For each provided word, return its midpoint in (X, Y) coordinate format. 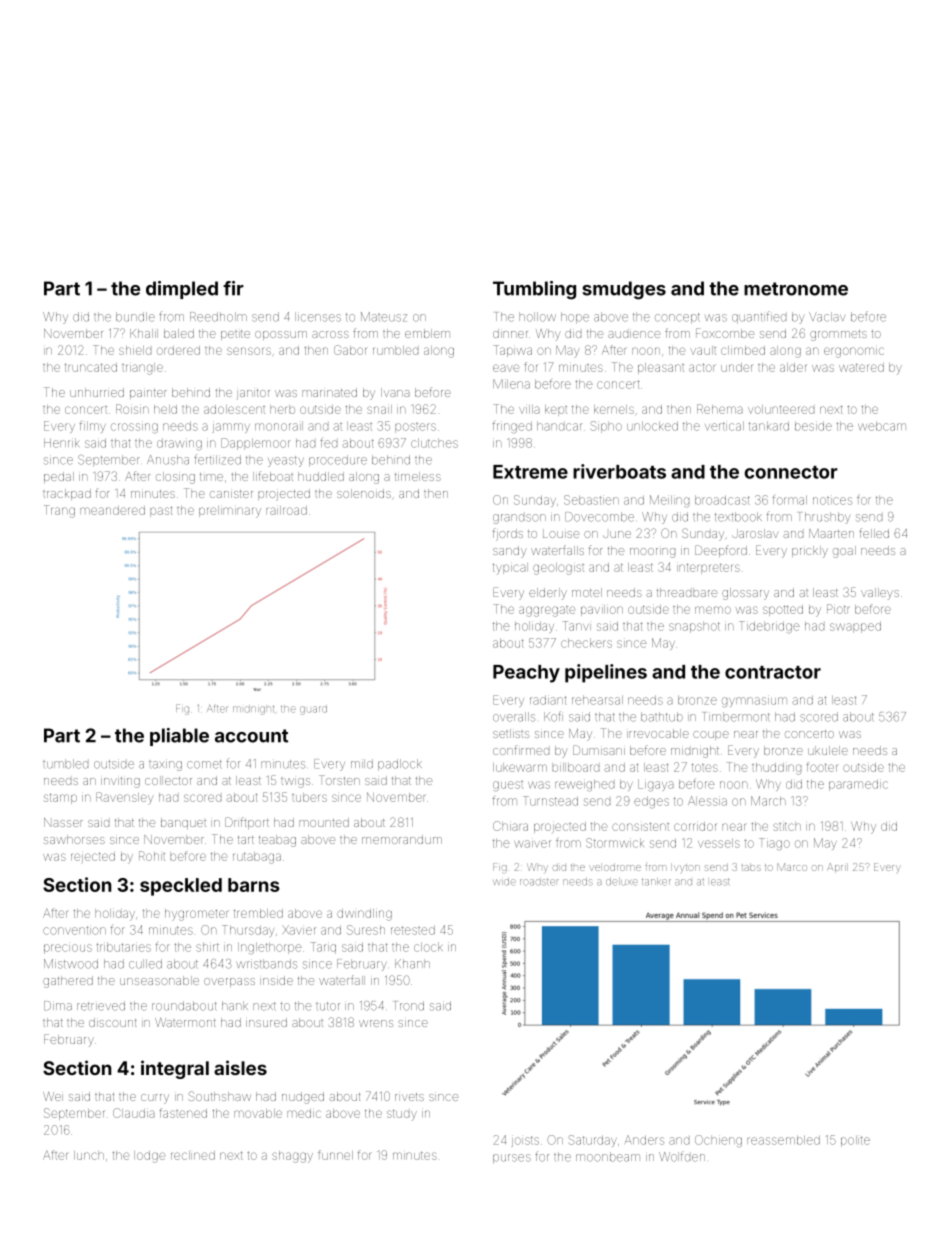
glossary (745, 594)
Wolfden (682, 1157)
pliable (179, 737)
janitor (253, 394)
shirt (207, 947)
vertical (724, 426)
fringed (512, 427)
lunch (89, 1155)
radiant (548, 700)
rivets (409, 1097)
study (402, 1115)
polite (855, 1141)
